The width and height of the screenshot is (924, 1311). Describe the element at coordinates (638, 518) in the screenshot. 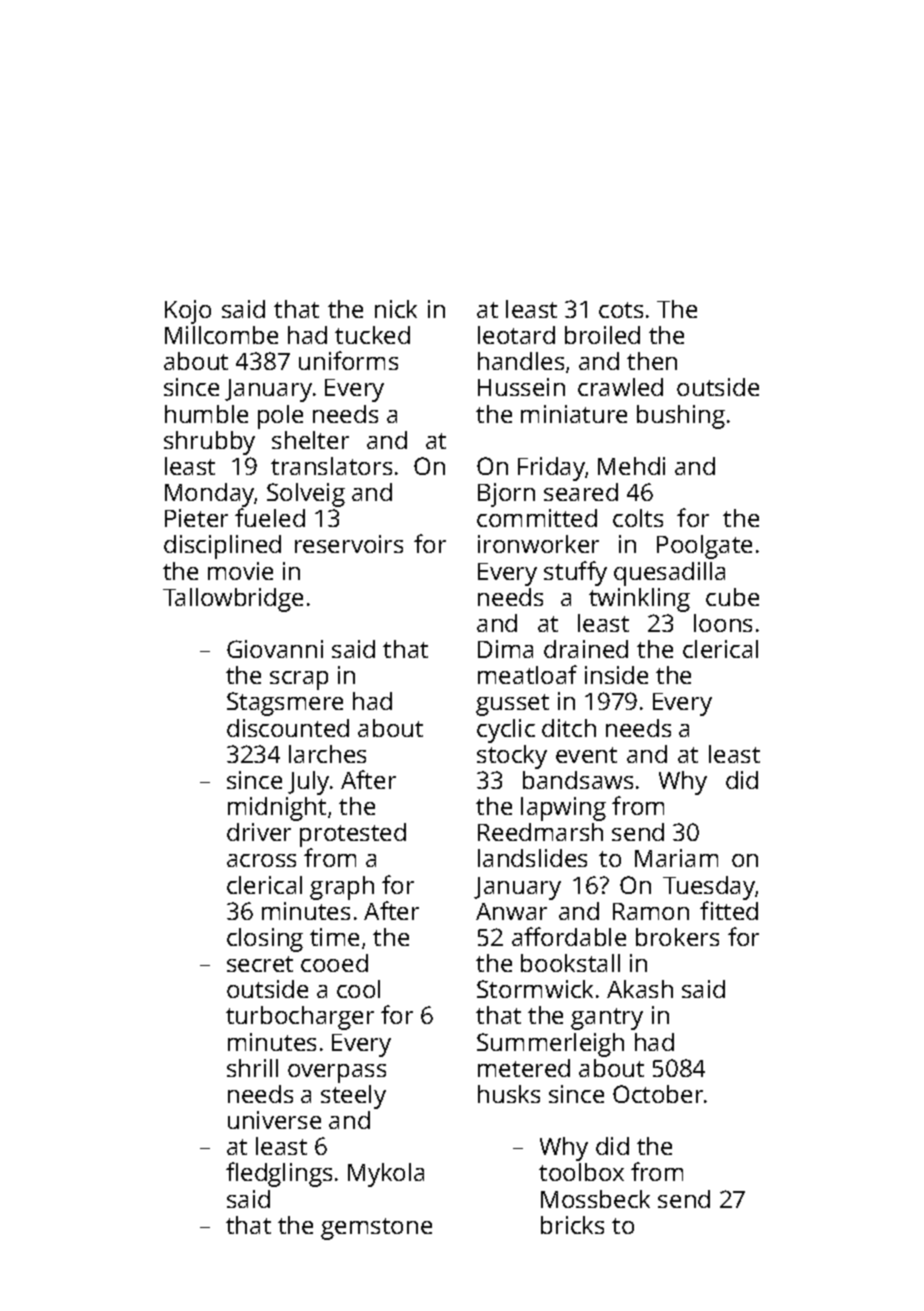

I see `colts` at that location.
